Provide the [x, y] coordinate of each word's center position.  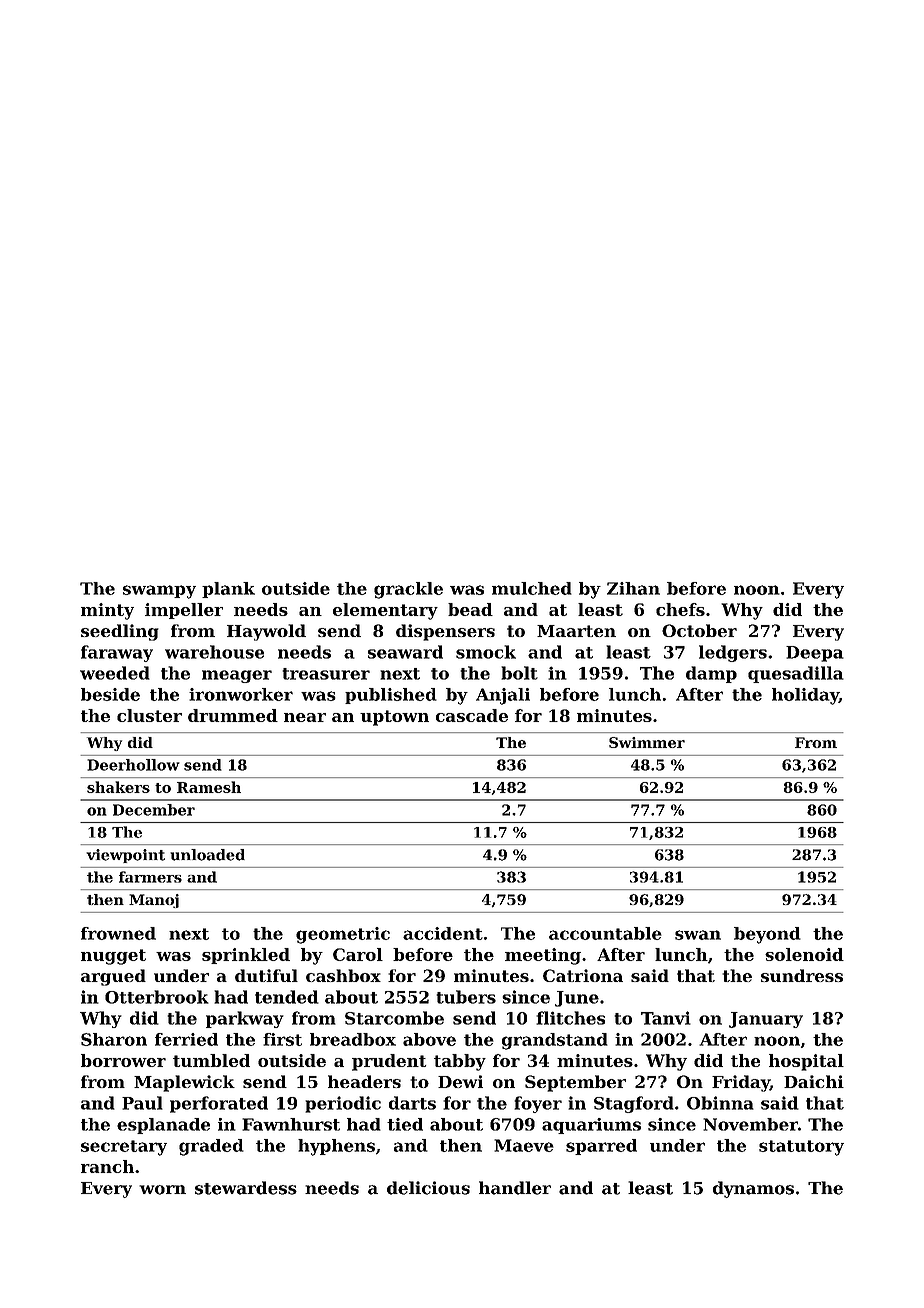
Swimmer [647, 742]
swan [698, 935]
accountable [605, 933]
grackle [408, 590]
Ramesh [209, 787]
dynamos [753, 1189]
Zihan [633, 588]
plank [228, 590]
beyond [767, 935]
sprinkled [246, 956]
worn [162, 1190]
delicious [428, 1188]
